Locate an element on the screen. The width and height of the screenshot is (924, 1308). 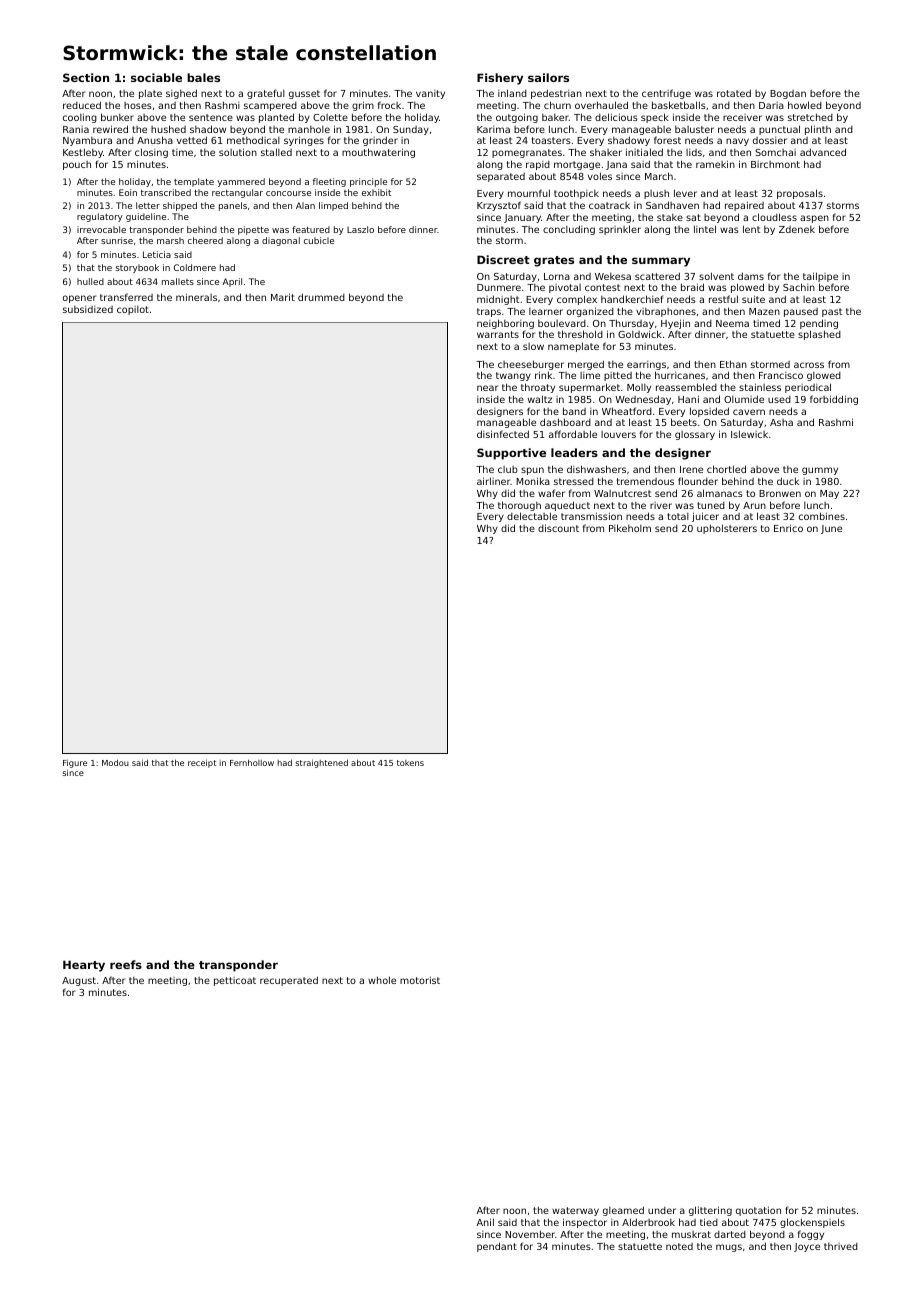
discount is located at coordinates (558, 528).
